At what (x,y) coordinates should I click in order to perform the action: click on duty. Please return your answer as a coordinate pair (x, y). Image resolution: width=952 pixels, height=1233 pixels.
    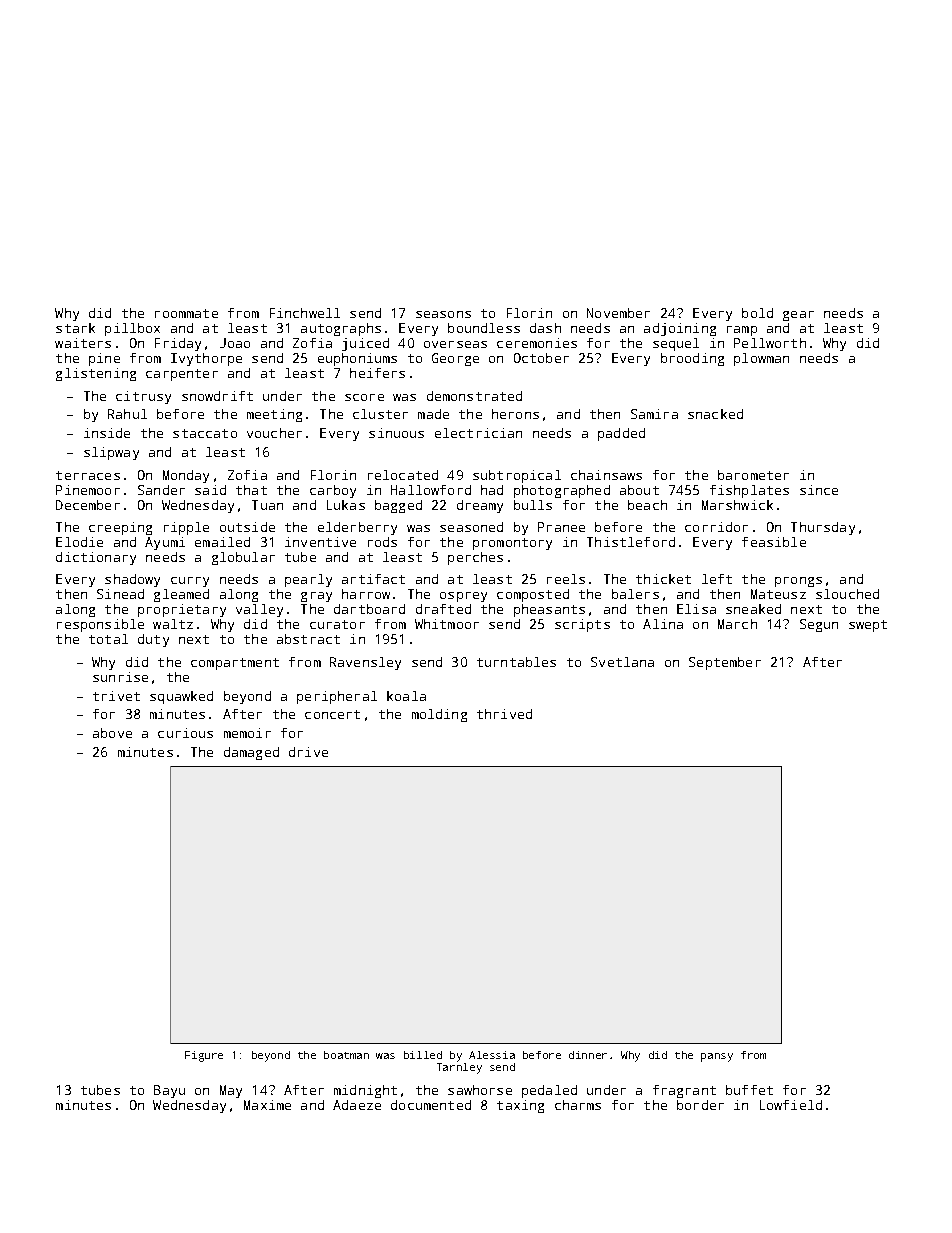
    Looking at the image, I should click on (153, 640).
